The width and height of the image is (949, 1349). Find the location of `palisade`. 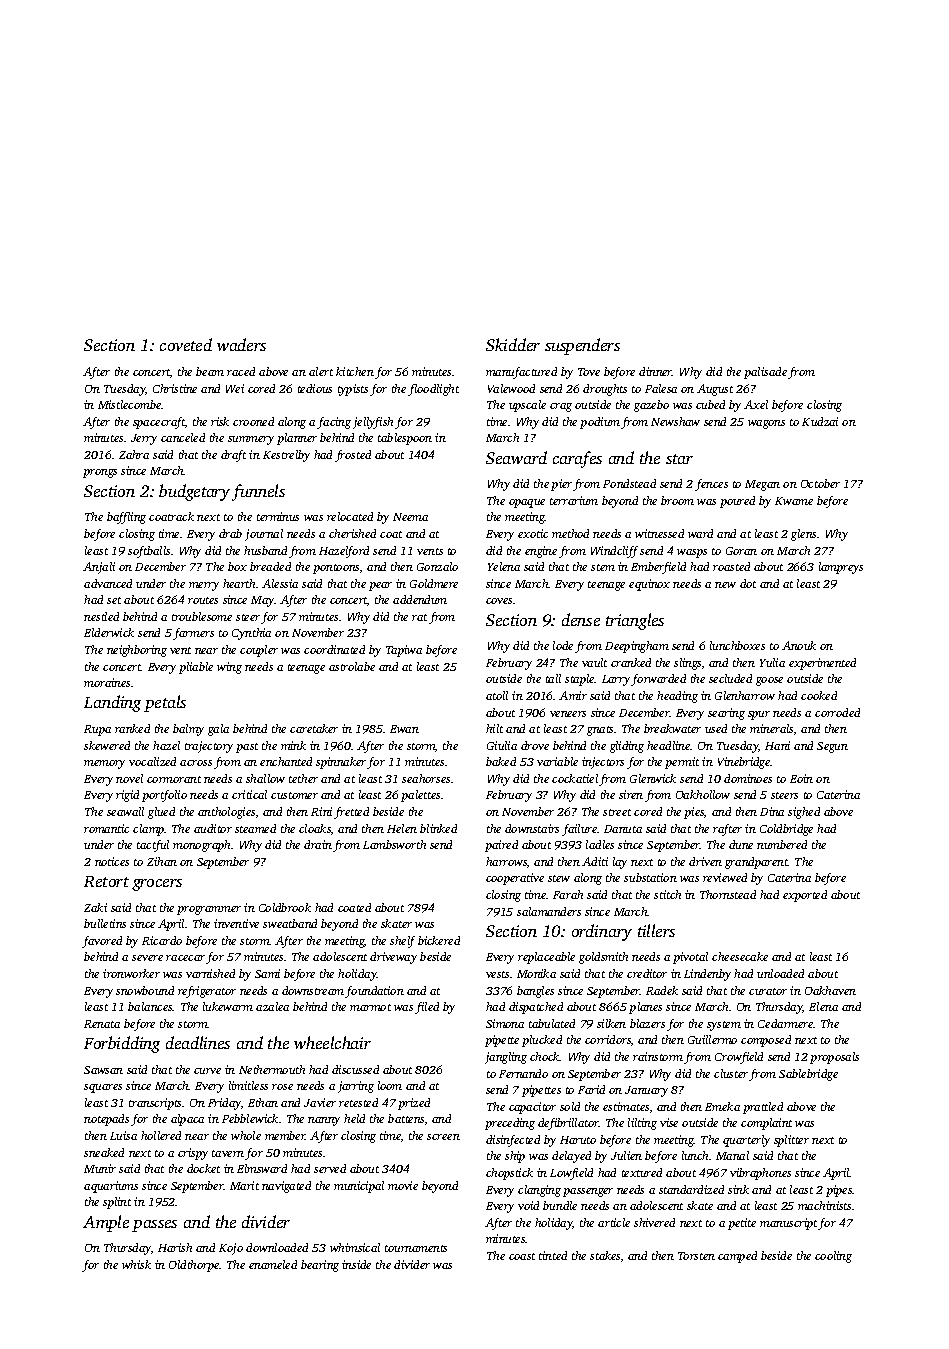

palisade is located at coordinates (765, 373).
